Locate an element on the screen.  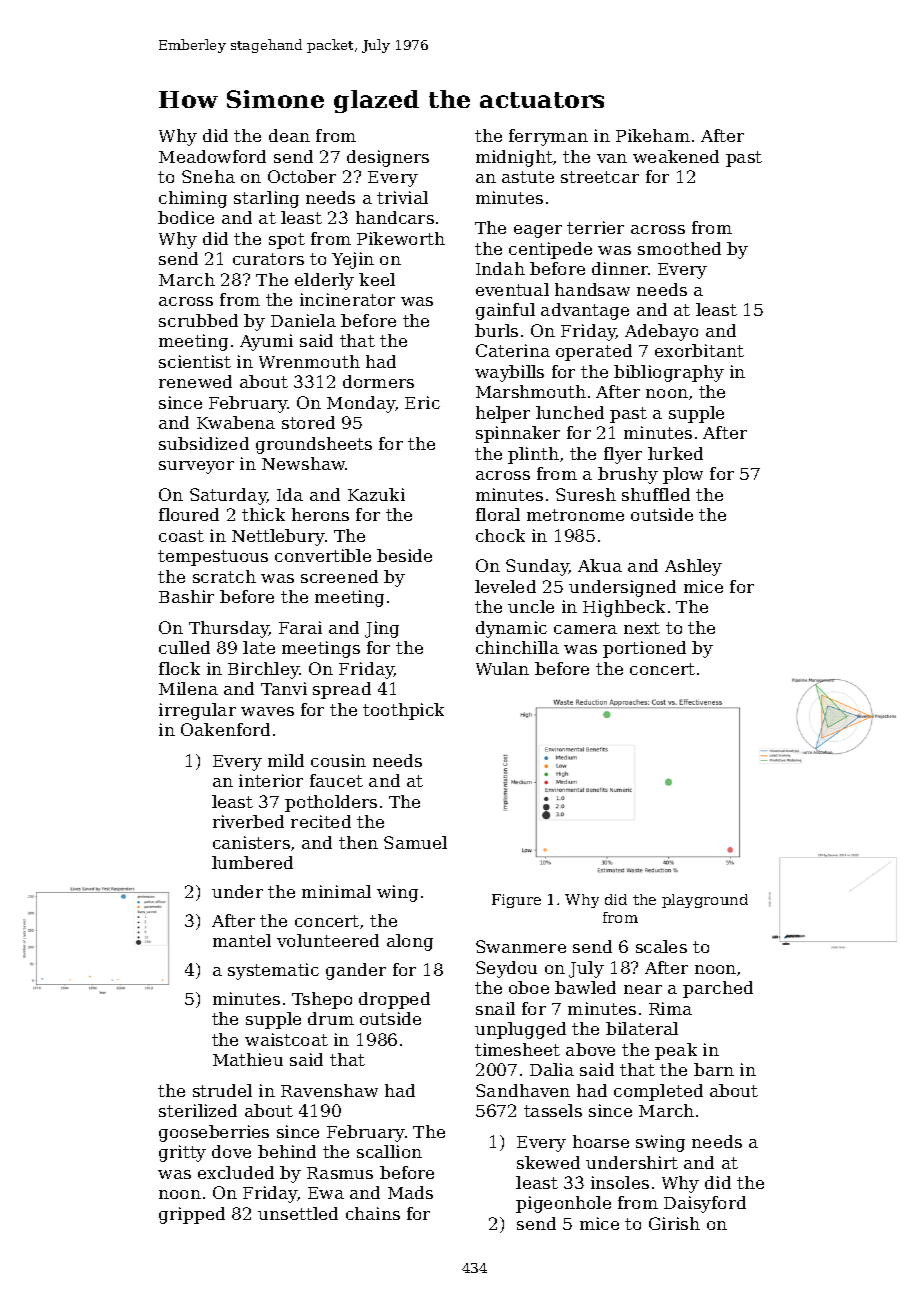
flyer is located at coordinates (623, 455).
